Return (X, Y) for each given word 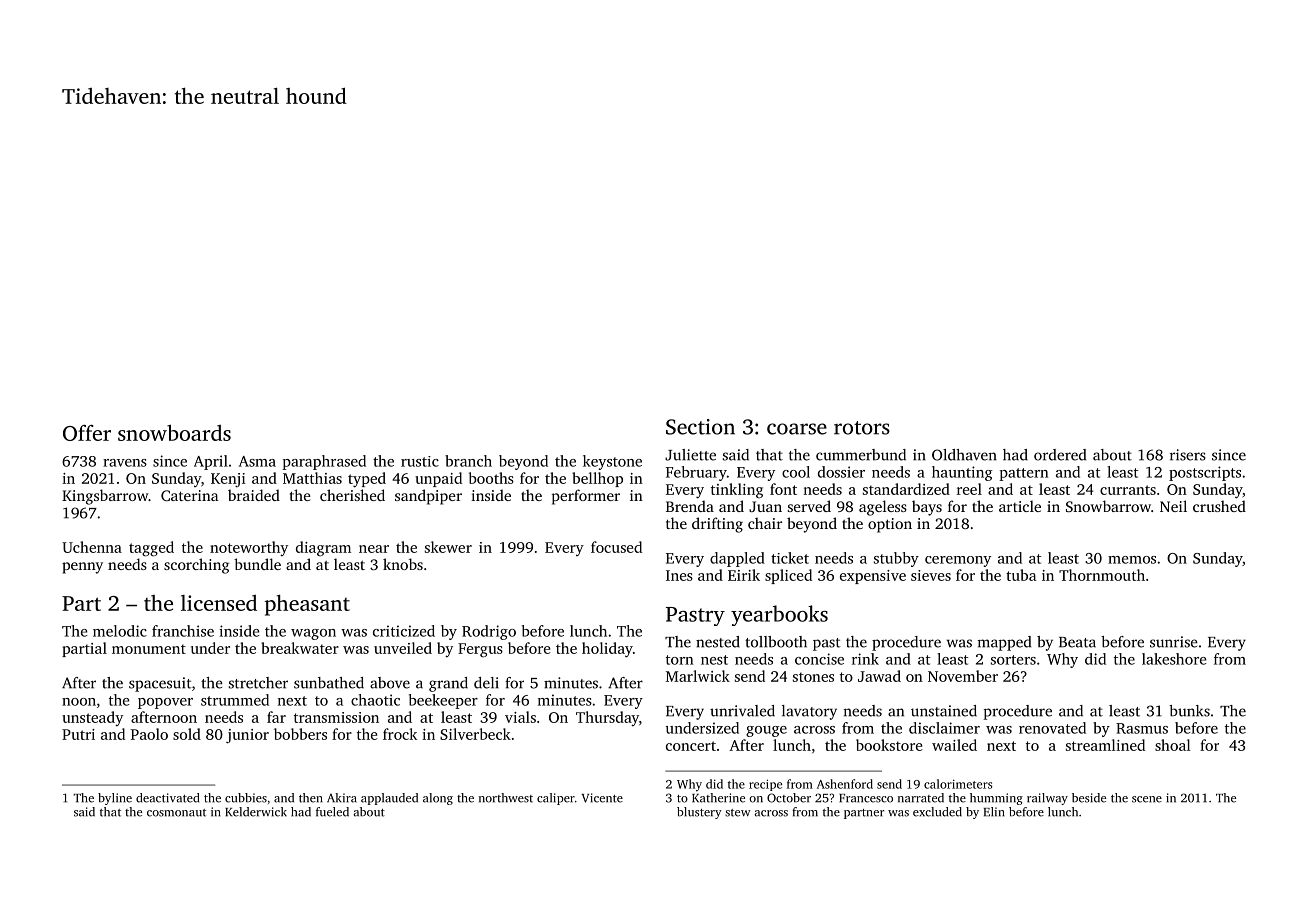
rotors (862, 428)
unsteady (92, 718)
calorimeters (958, 784)
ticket (790, 558)
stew (737, 813)
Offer (87, 433)
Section (700, 427)
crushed (1219, 506)
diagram (323, 548)
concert (691, 746)
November (963, 676)
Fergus (480, 650)
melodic (120, 631)
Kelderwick (256, 812)
